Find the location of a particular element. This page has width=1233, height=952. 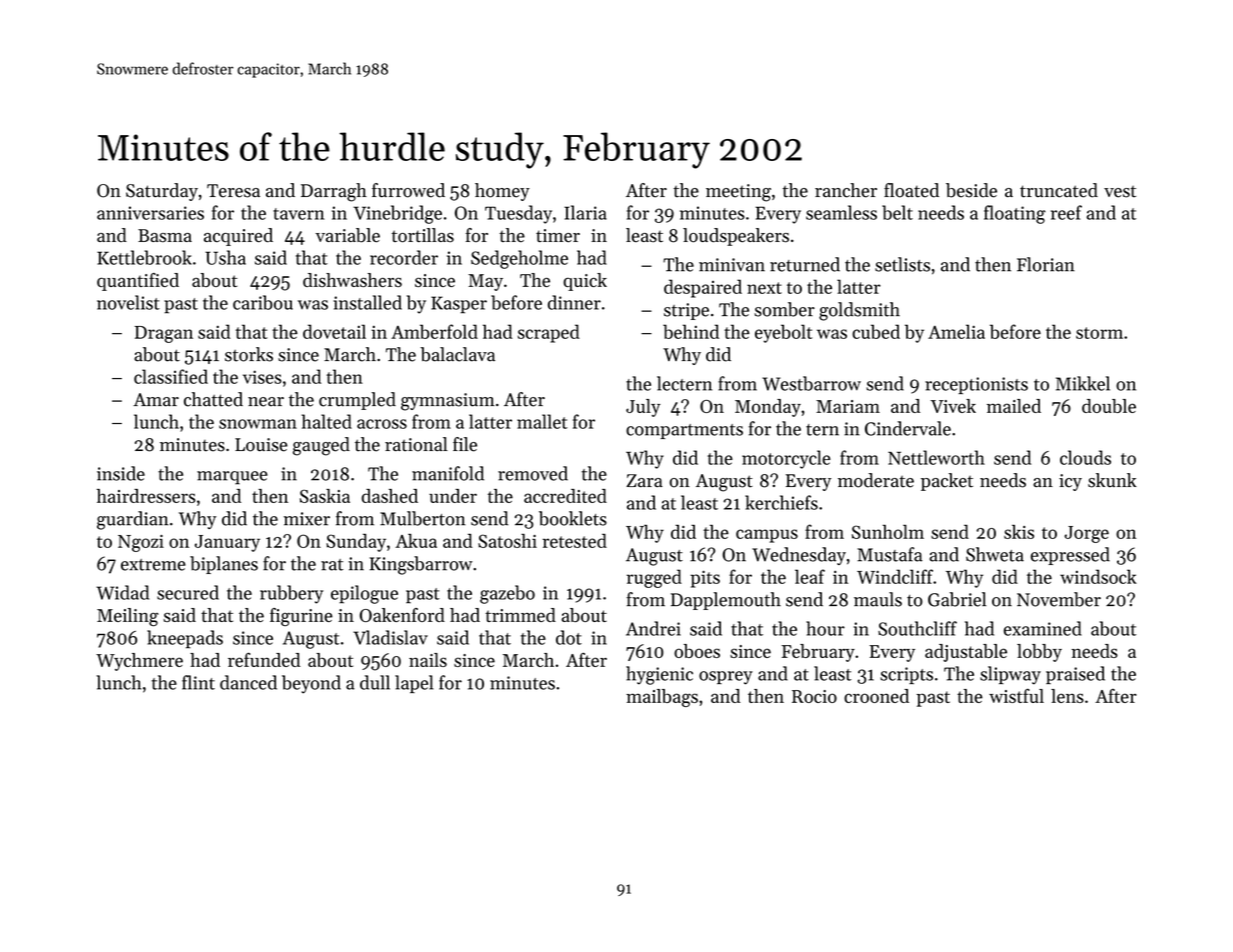

scripts is located at coordinates (906, 675).
